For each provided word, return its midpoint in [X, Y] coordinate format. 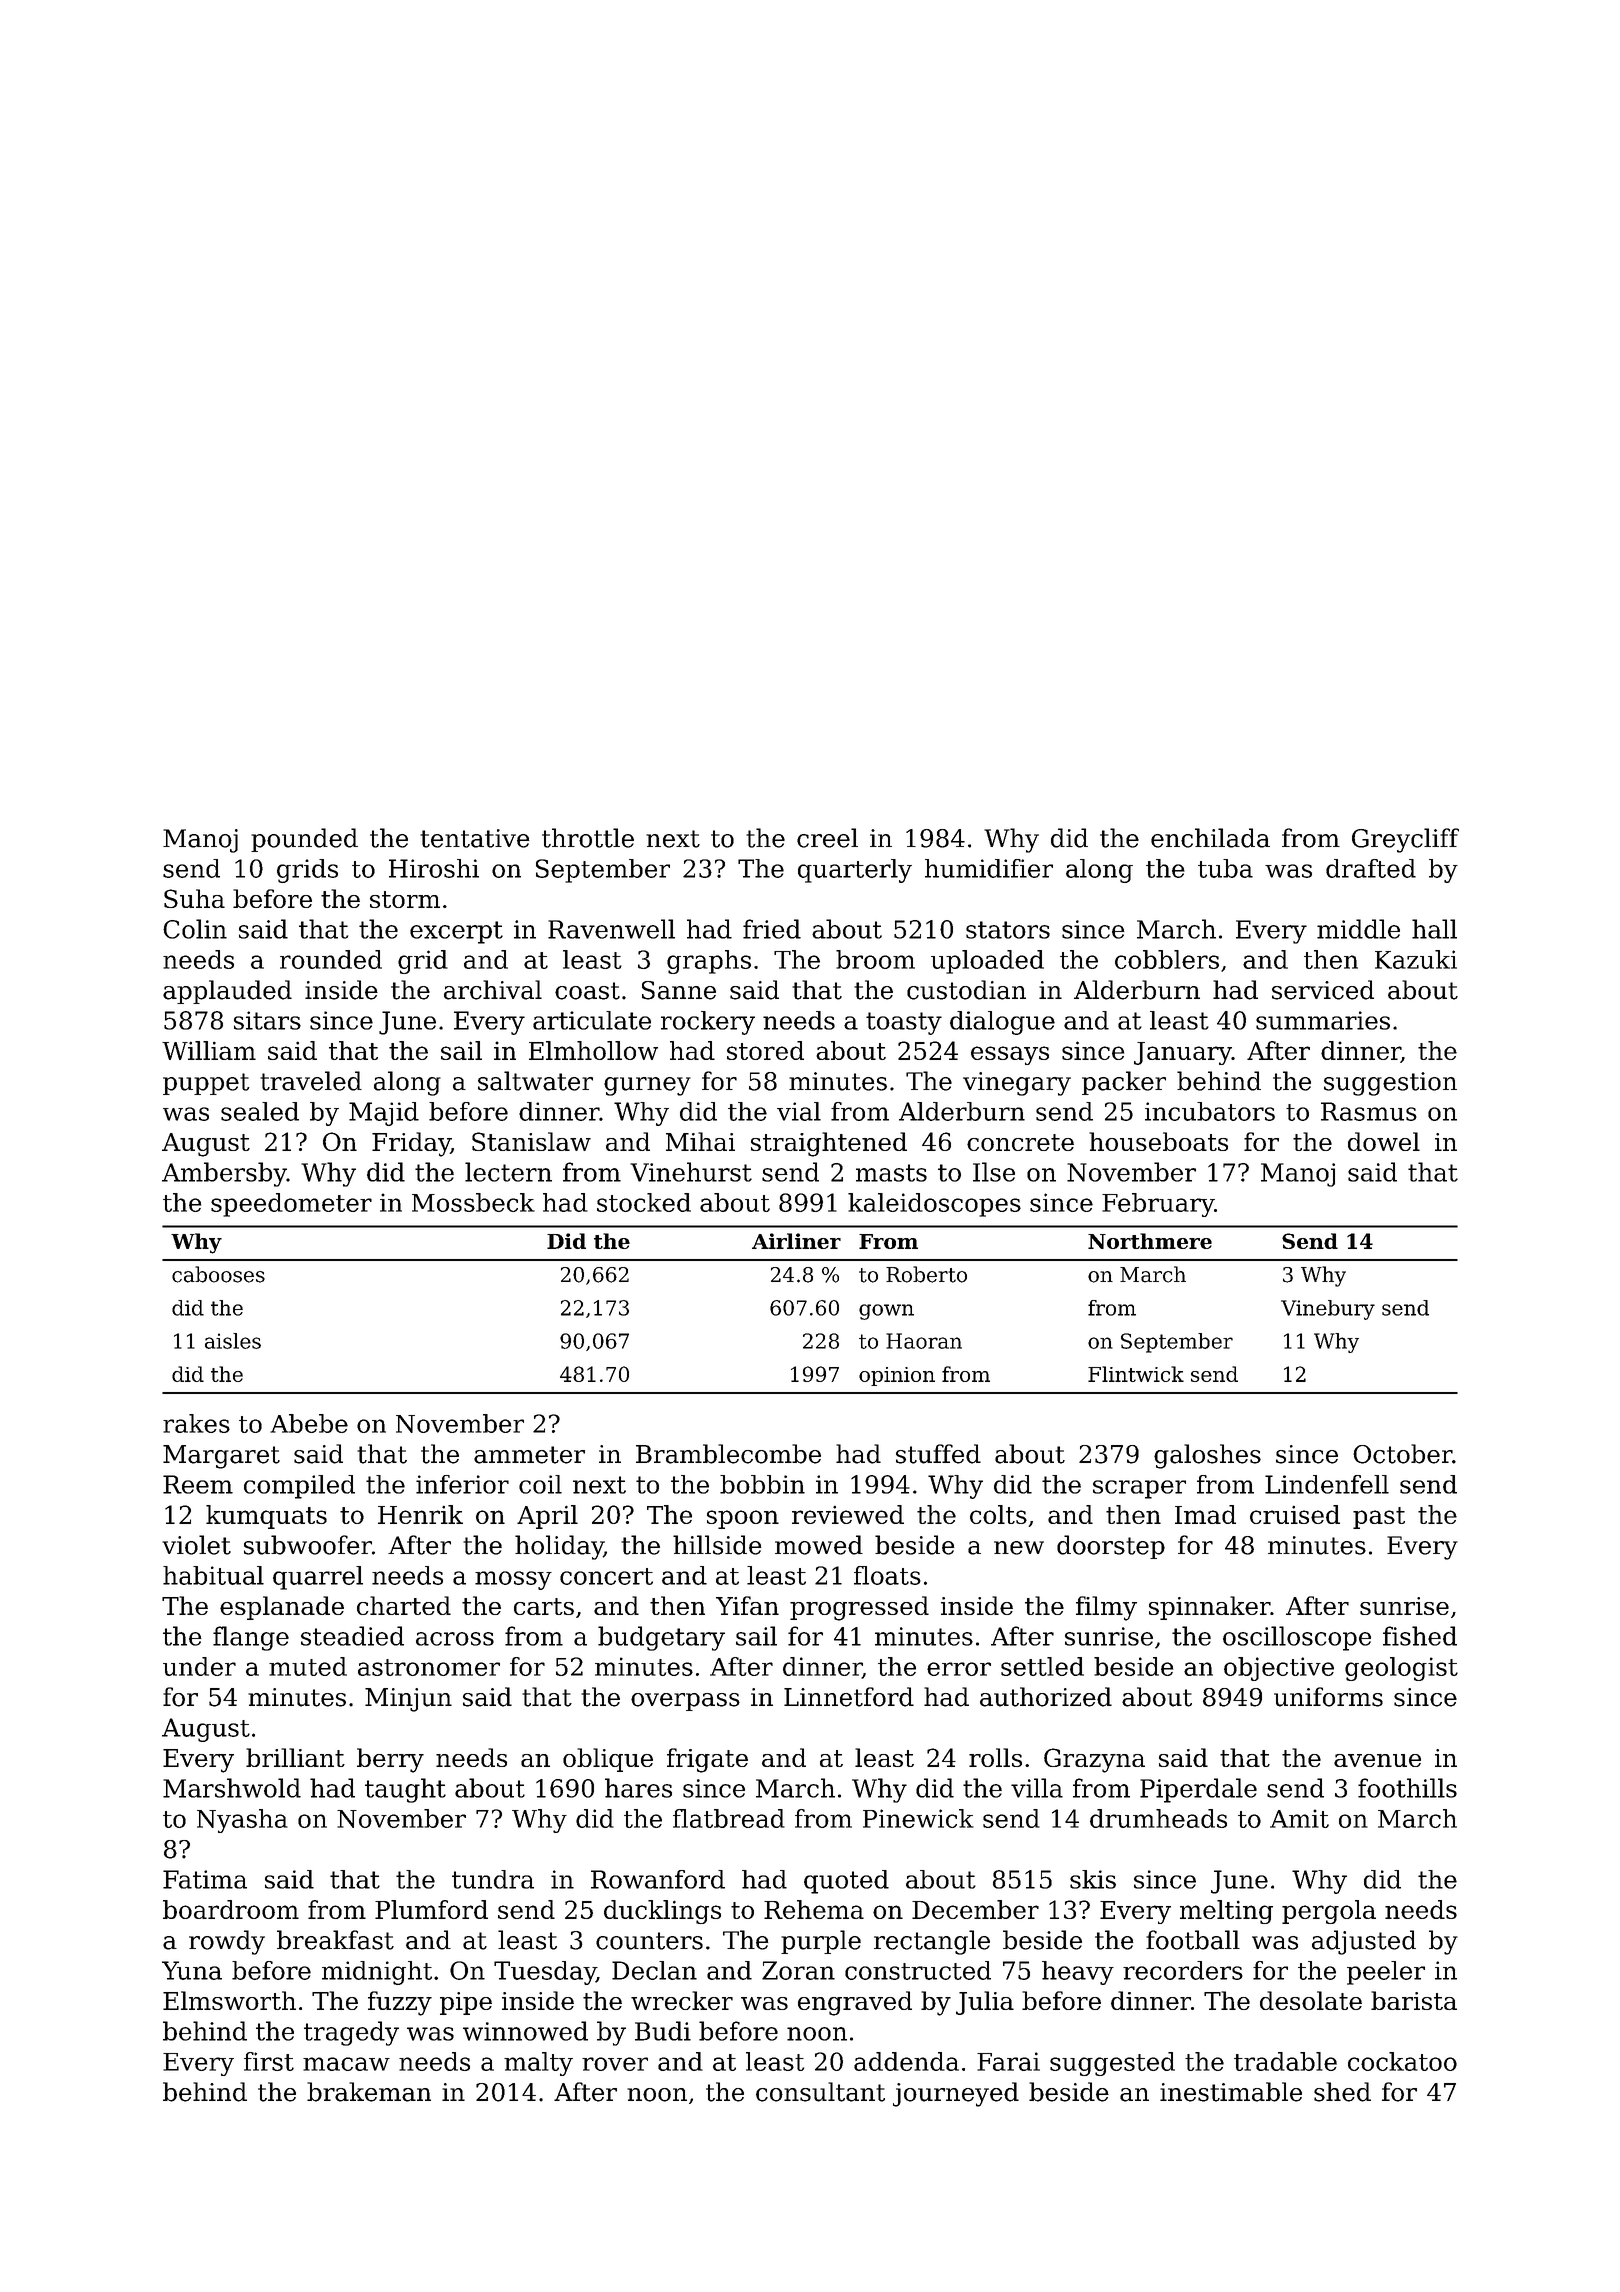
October [1402, 1454]
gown [886, 1312]
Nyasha [242, 1821]
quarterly [855, 871]
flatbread [729, 1818]
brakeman [369, 2092]
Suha [194, 898]
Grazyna [1094, 1760]
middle [1358, 929]
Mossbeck [473, 1202]
